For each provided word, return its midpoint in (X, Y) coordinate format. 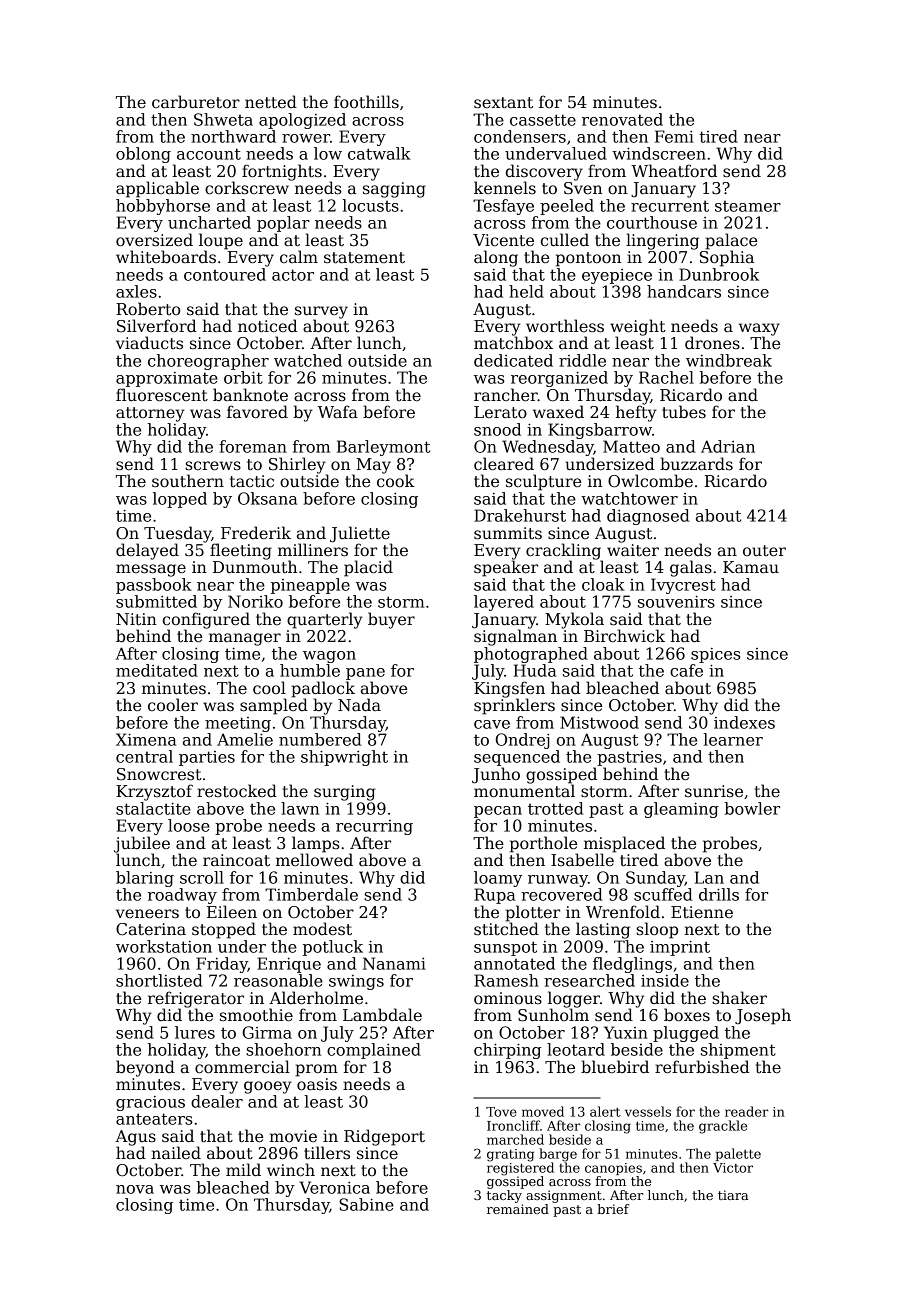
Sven (583, 188)
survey (321, 312)
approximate (167, 379)
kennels (505, 187)
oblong (143, 155)
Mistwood (599, 722)
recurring (374, 827)
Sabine (366, 1204)
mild (243, 1169)
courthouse (652, 222)
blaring (145, 879)
